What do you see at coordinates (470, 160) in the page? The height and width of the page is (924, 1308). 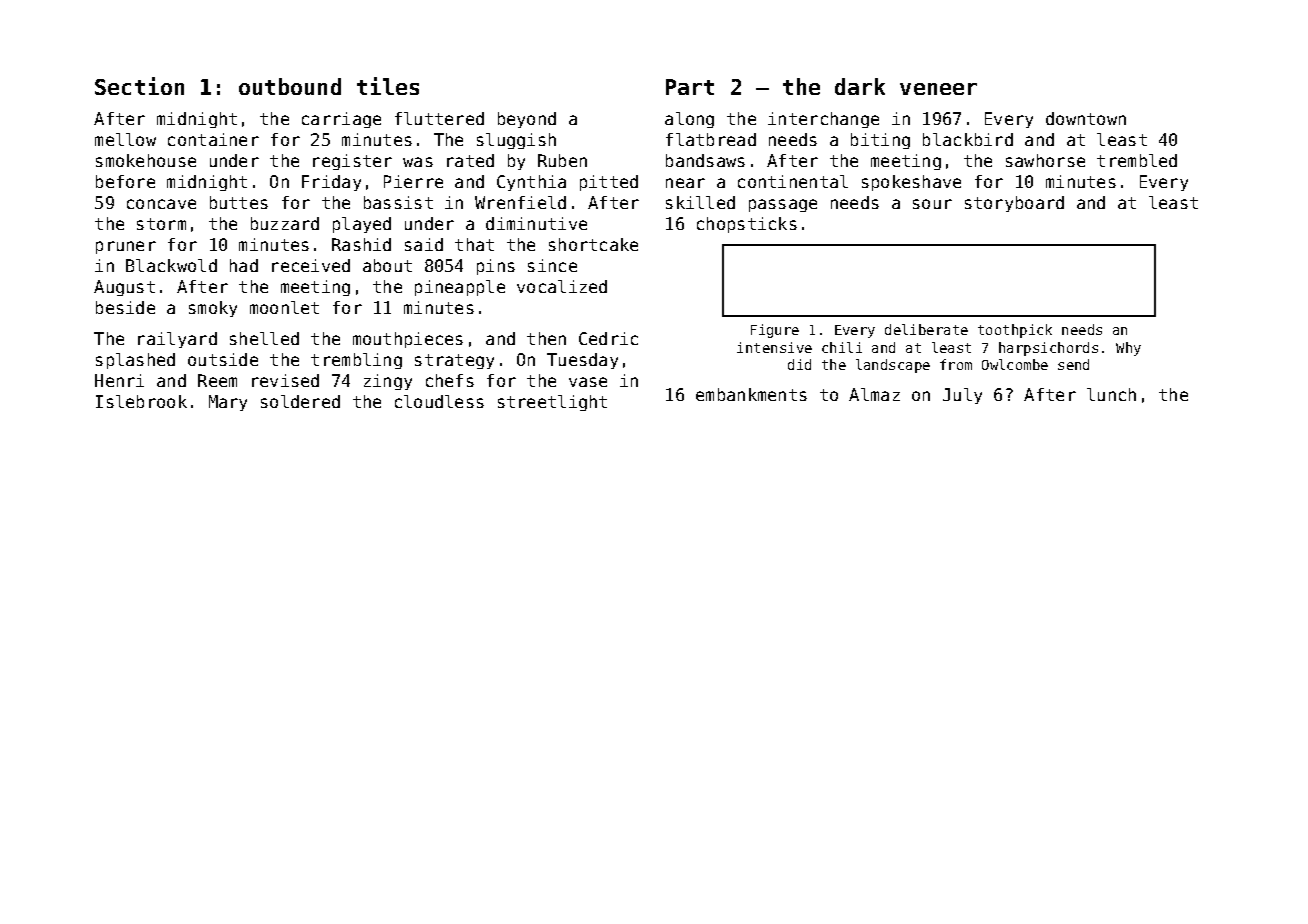 I see `rated` at bounding box center [470, 160].
